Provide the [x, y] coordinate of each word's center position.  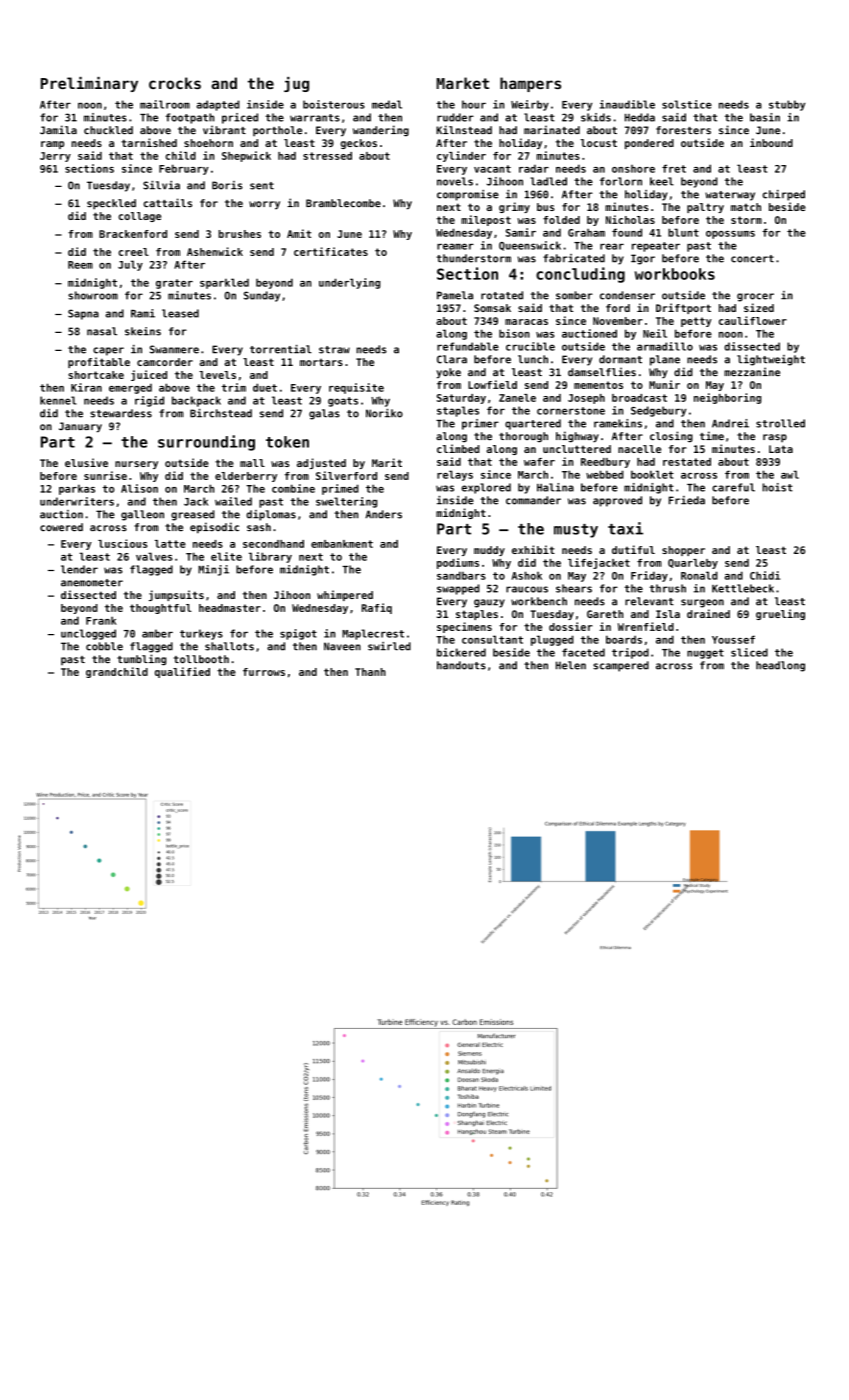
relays [455, 475]
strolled [780, 423]
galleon [142, 515]
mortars [321, 362]
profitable [99, 362]
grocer [755, 297]
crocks [175, 83]
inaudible [627, 104]
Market [463, 83]
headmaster [230, 608]
